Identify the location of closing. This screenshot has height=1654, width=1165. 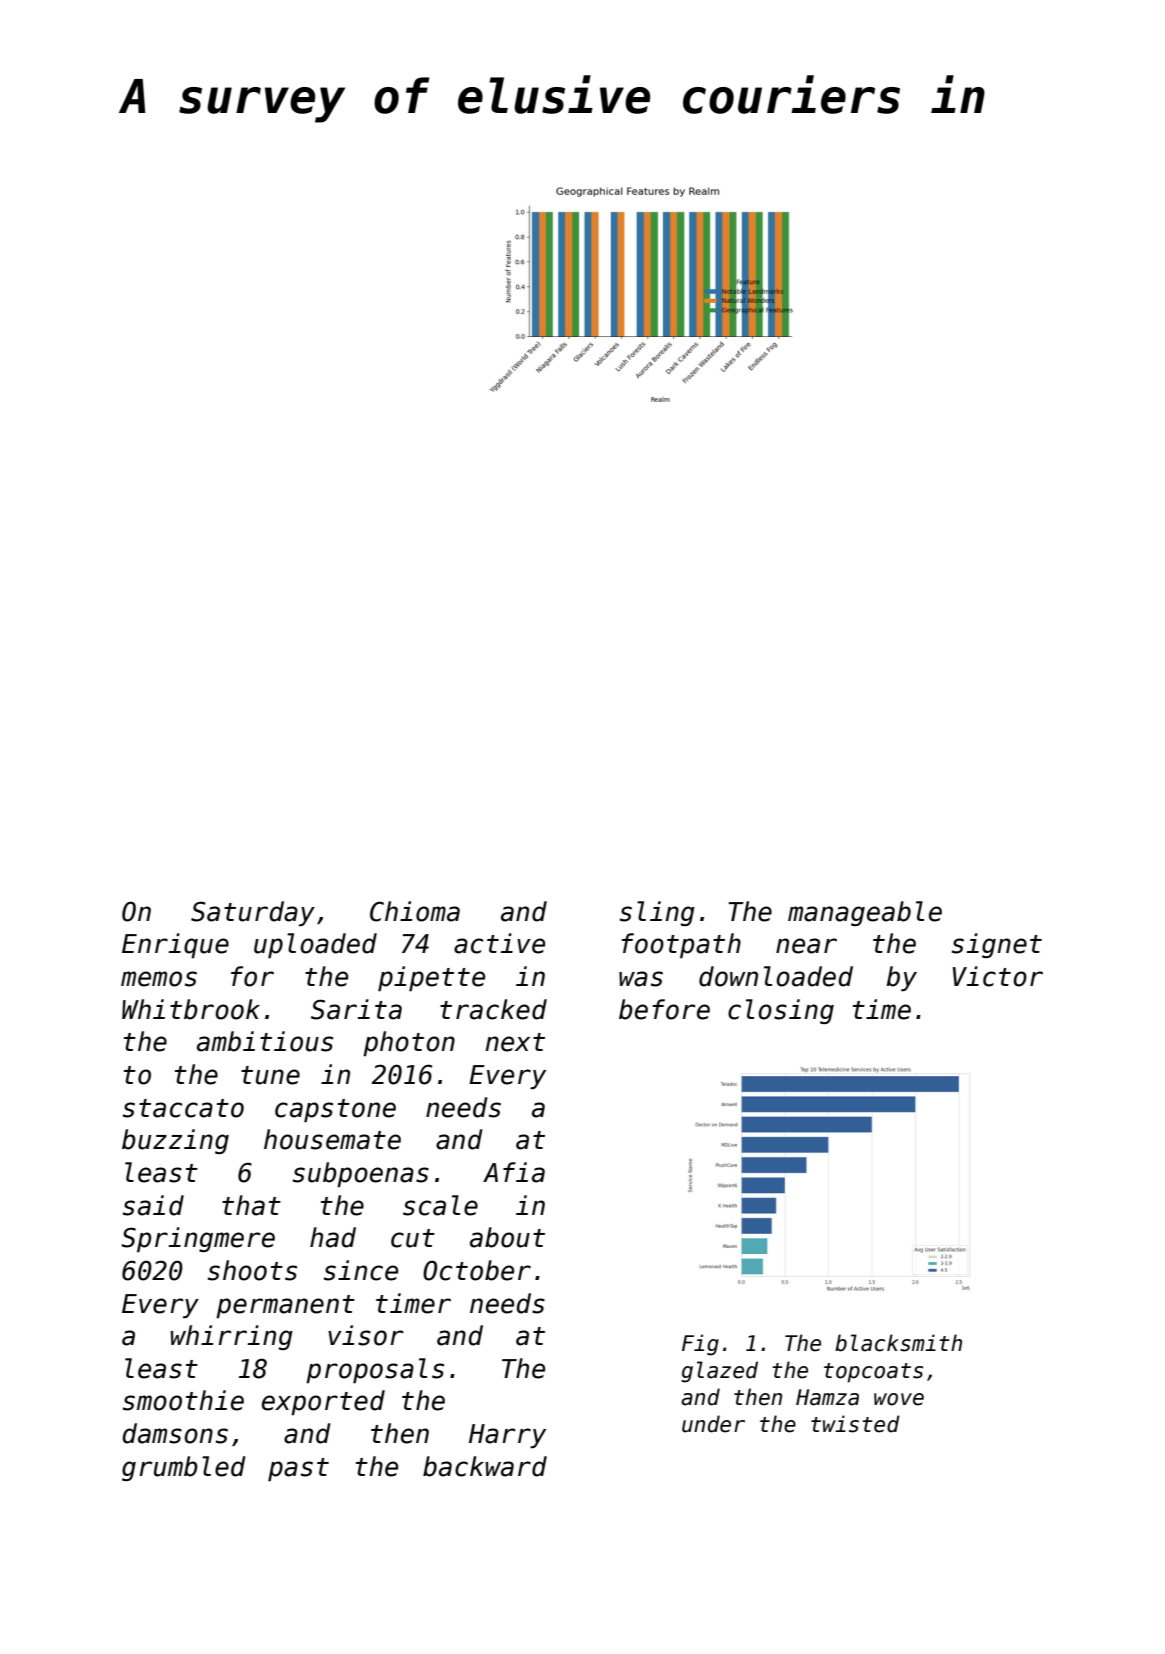
(781, 1011).
